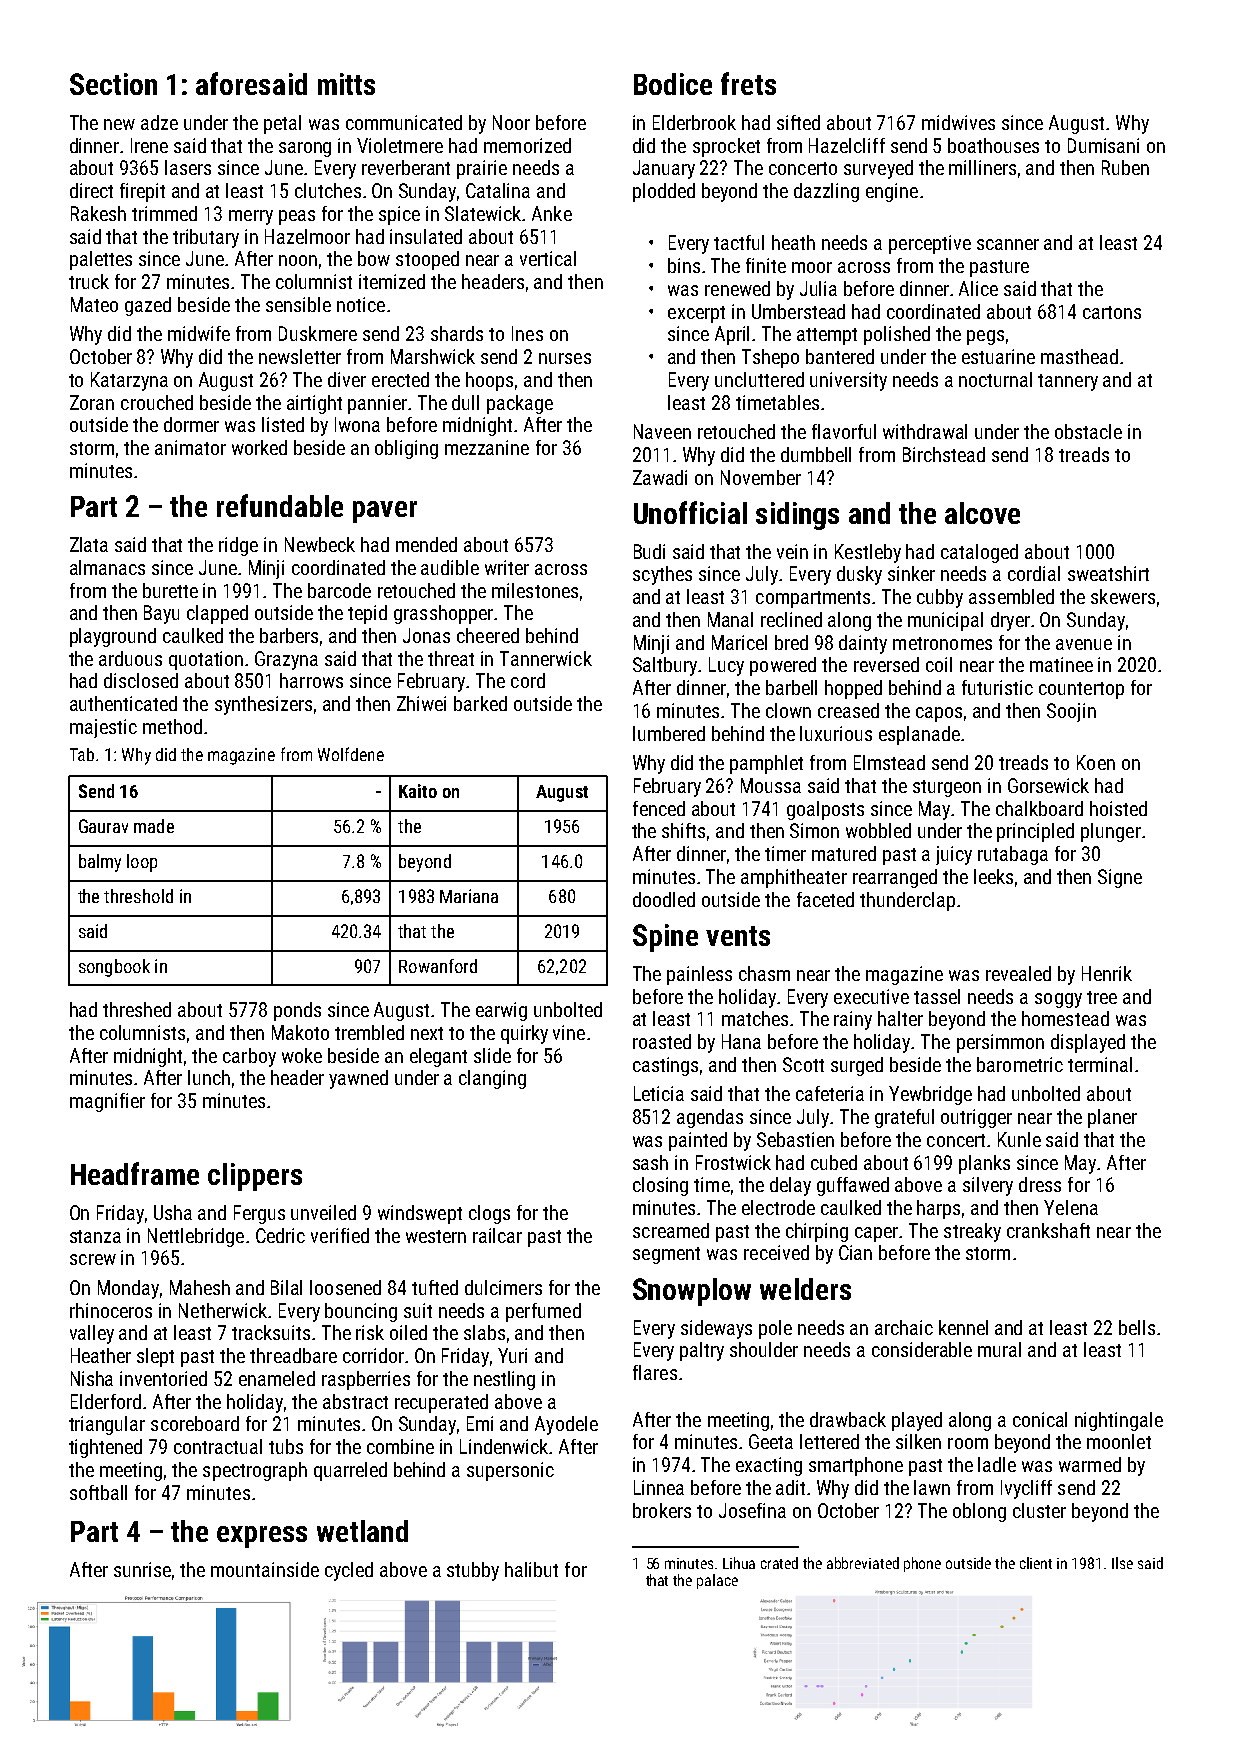 The image size is (1239, 1753). What do you see at coordinates (748, 83) in the screenshot?
I see `frets` at bounding box center [748, 83].
